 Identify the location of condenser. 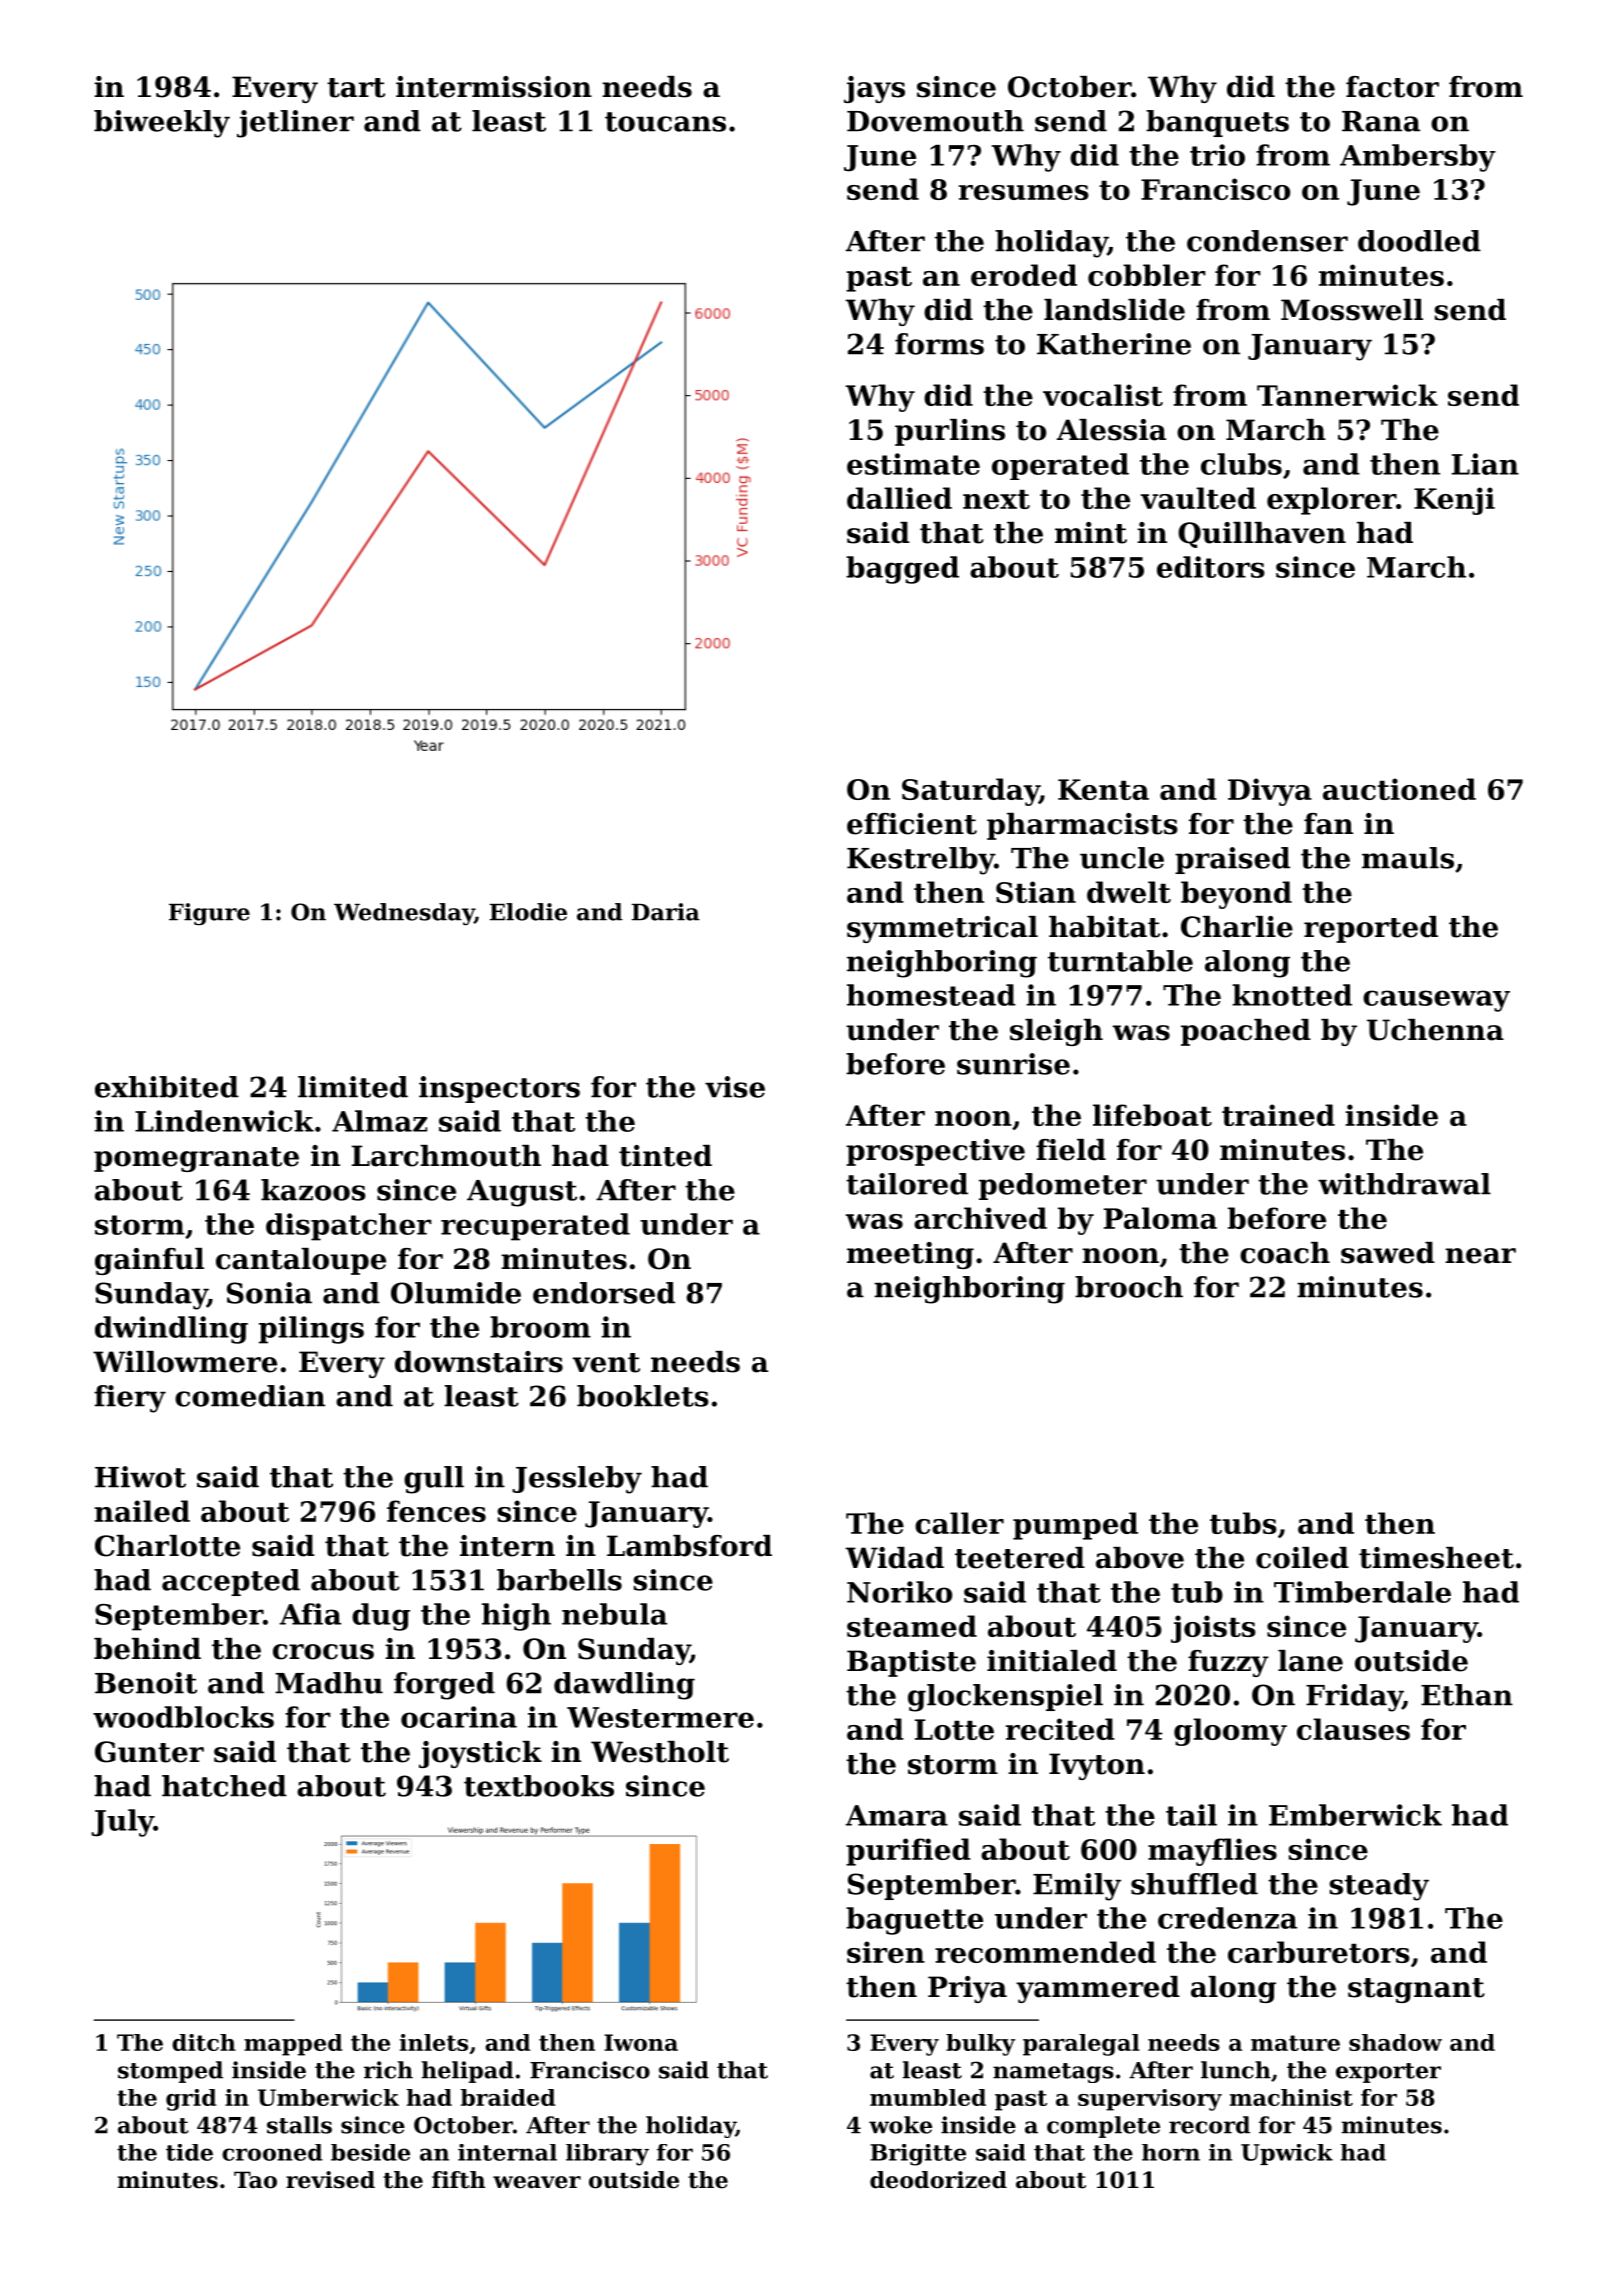
(1267, 241).
